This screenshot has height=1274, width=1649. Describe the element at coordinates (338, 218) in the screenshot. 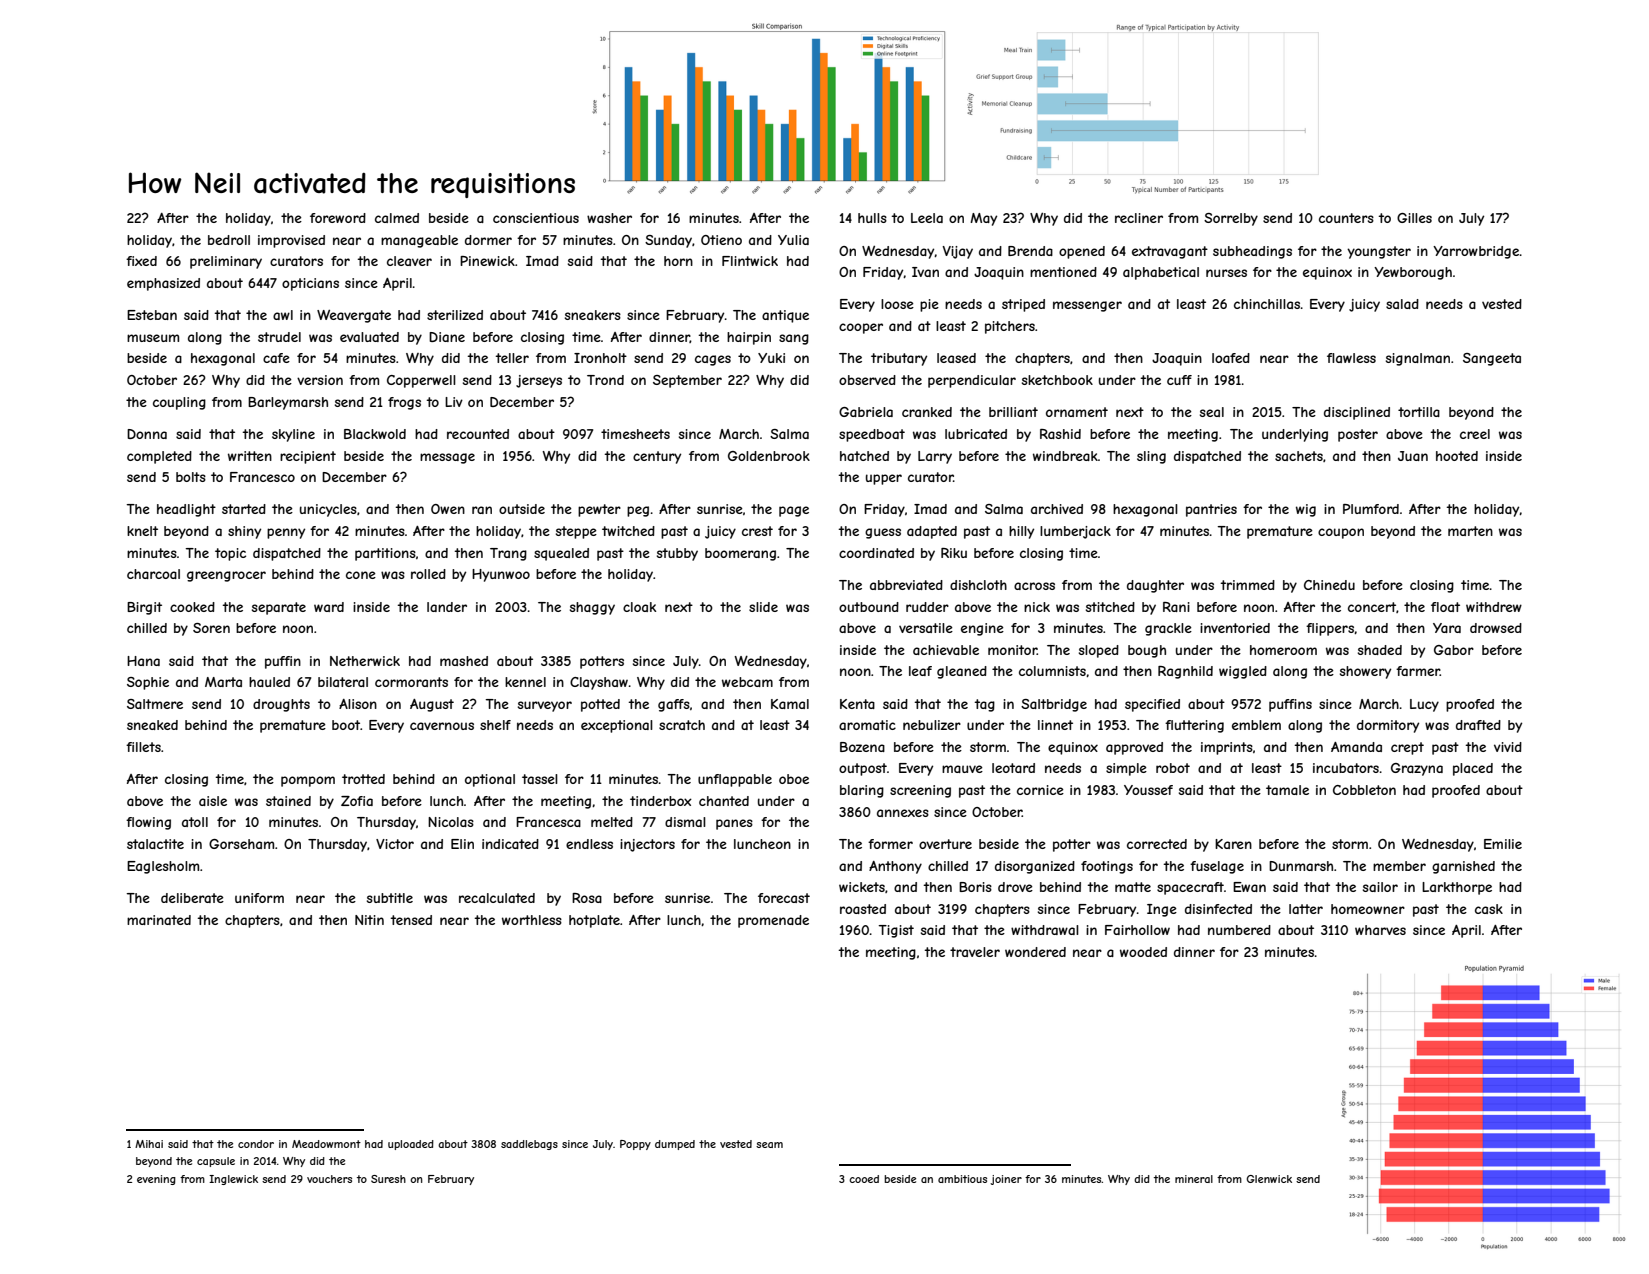

I see `foreword` at that location.
